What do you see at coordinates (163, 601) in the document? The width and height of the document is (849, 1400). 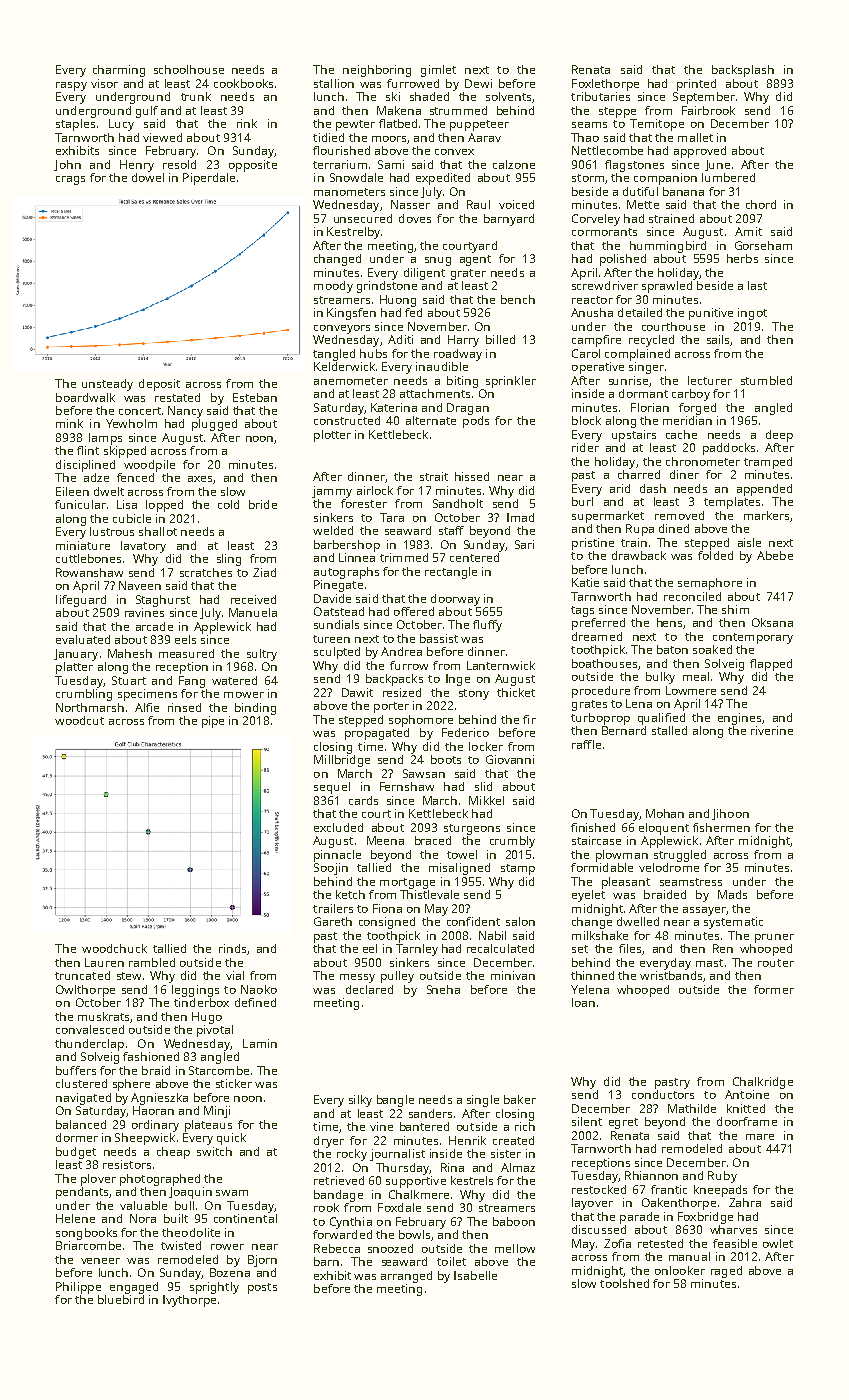 I see `Staghurst` at bounding box center [163, 601].
